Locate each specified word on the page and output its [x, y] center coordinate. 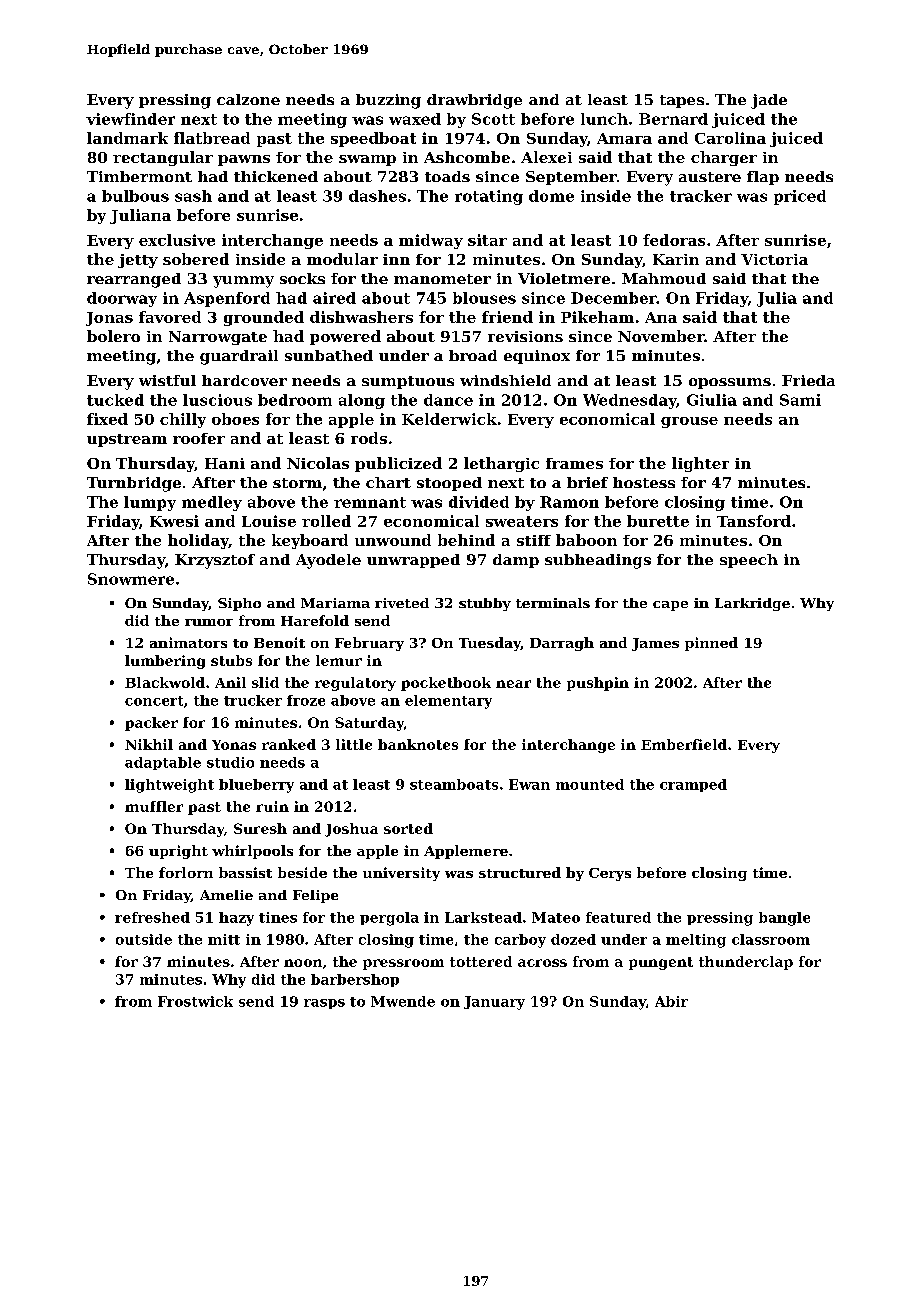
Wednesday [630, 401]
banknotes [418, 744]
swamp [367, 160]
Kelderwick [449, 419]
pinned [711, 644]
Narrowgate [218, 338]
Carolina [730, 138]
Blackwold [165, 682]
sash [193, 196]
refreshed [152, 917]
